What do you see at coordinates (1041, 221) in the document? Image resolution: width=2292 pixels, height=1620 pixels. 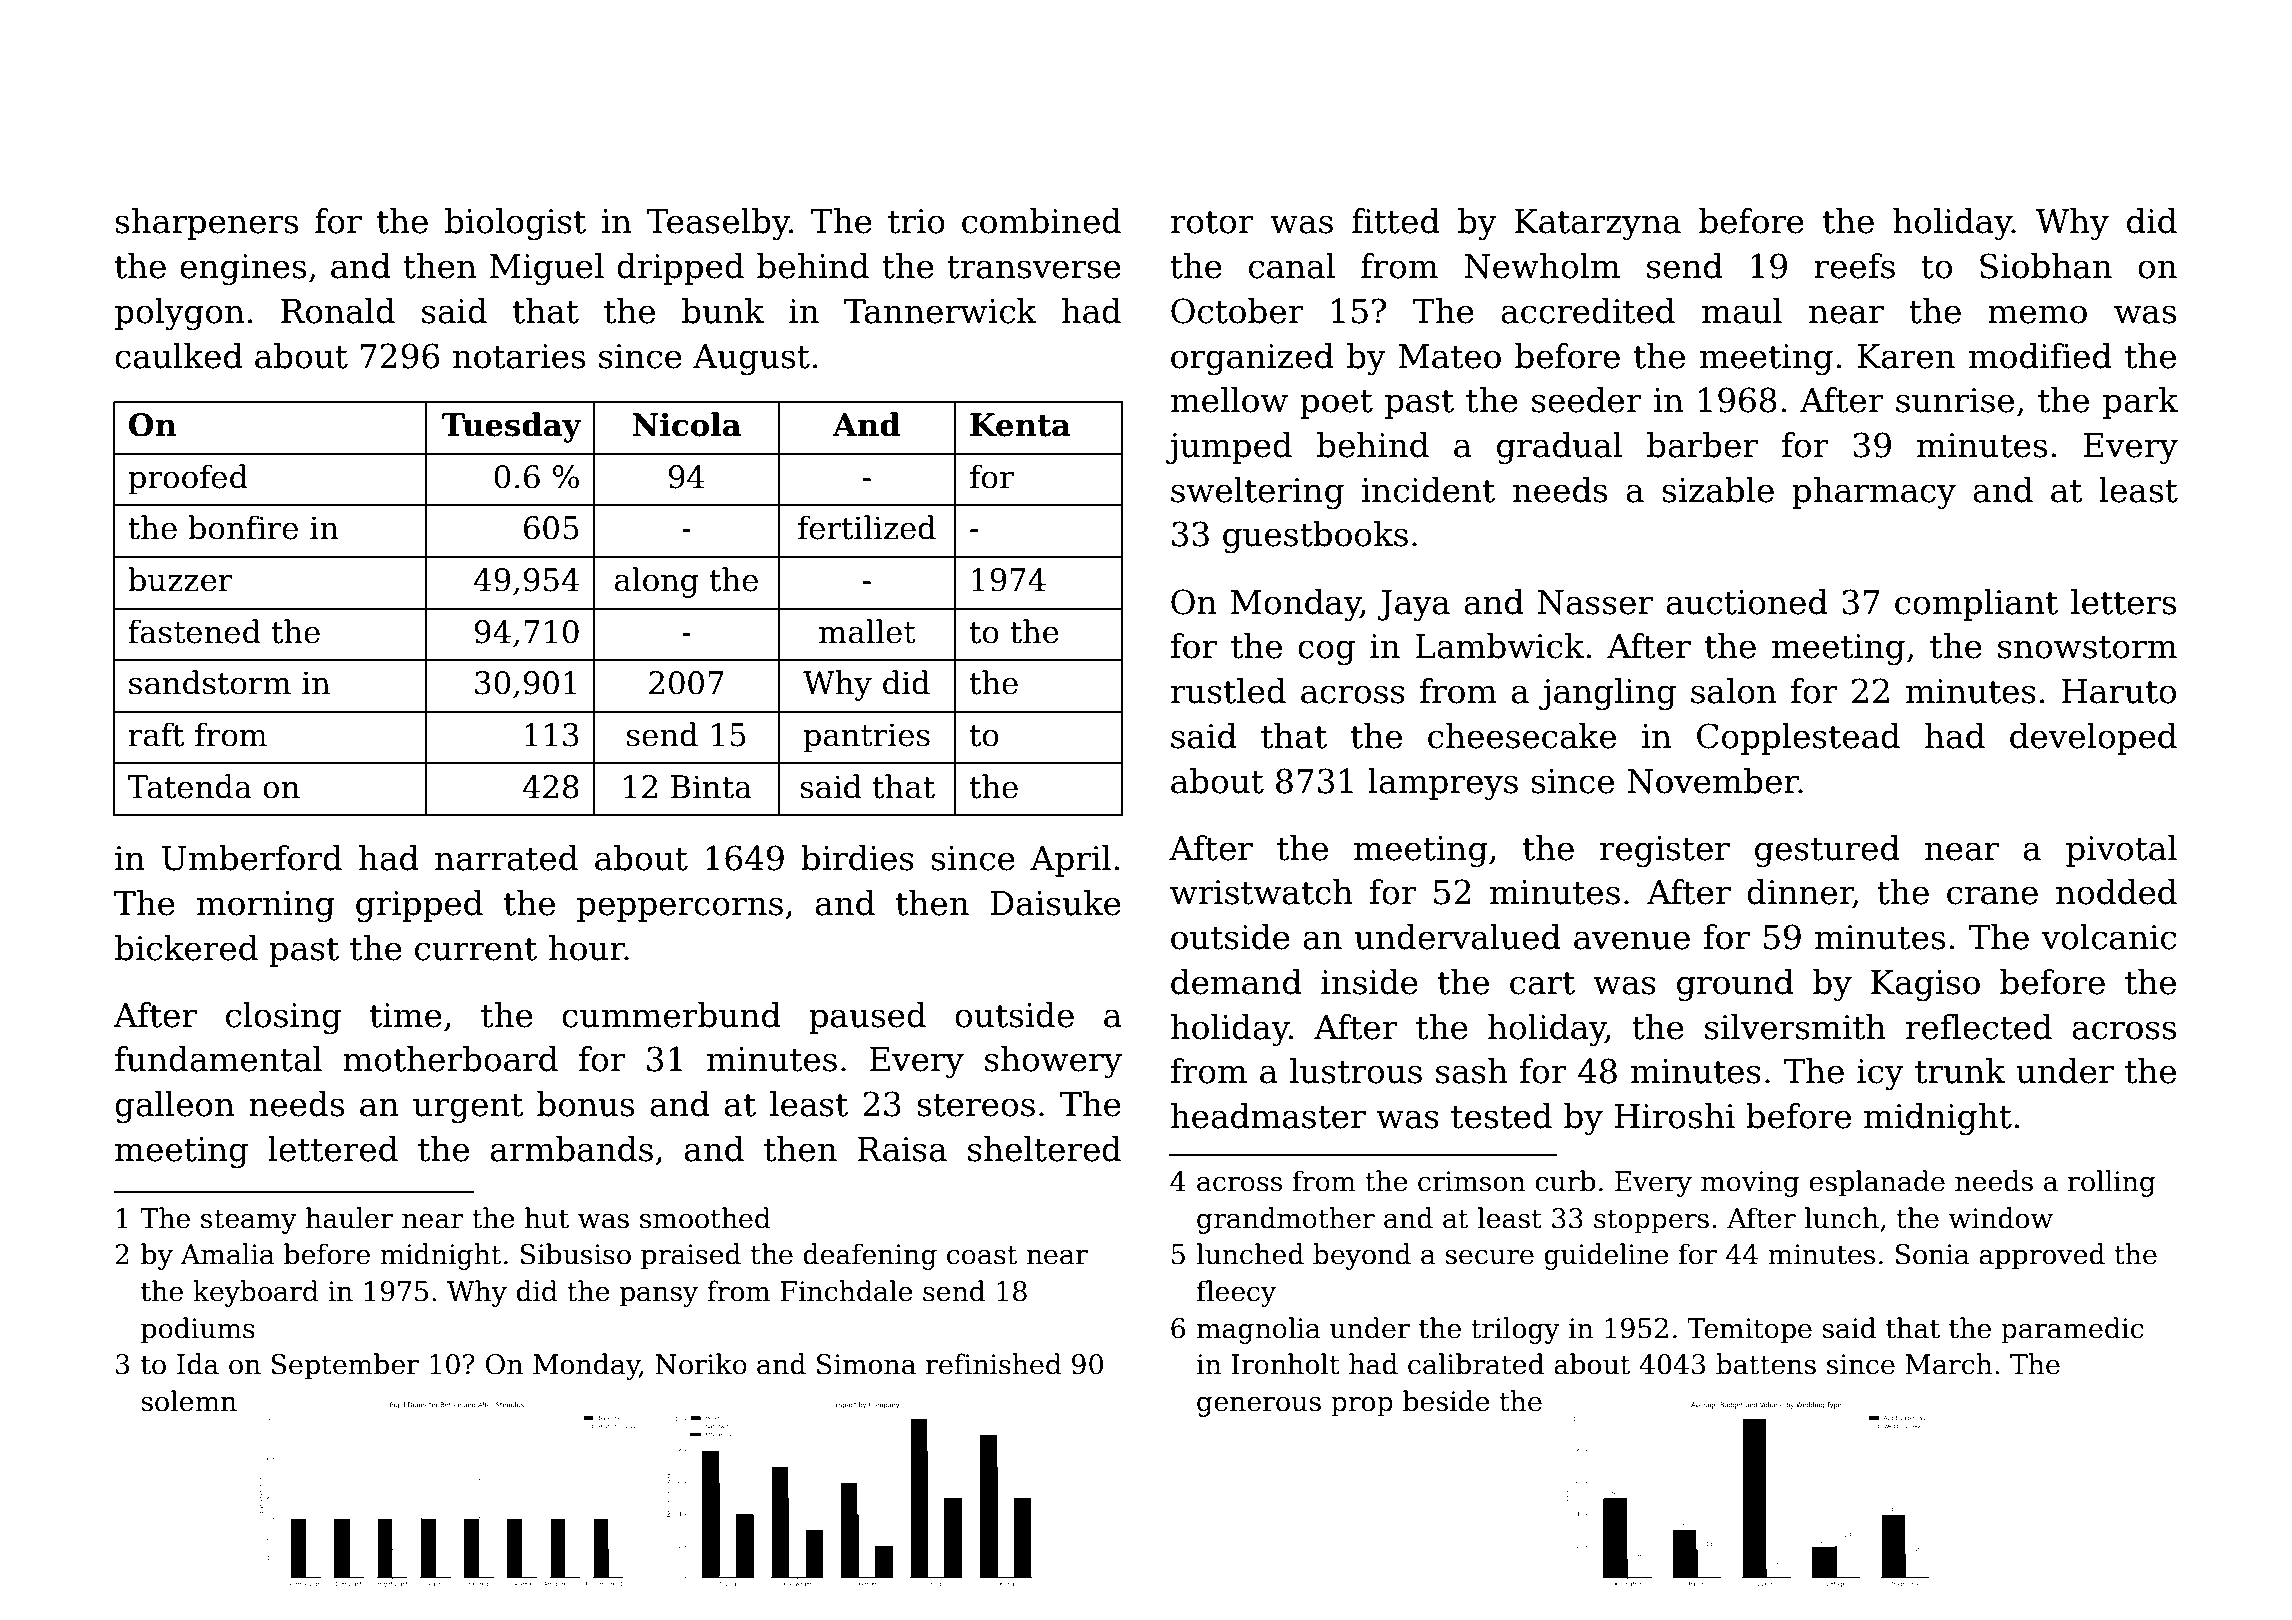 I see `combined` at bounding box center [1041, 221].
